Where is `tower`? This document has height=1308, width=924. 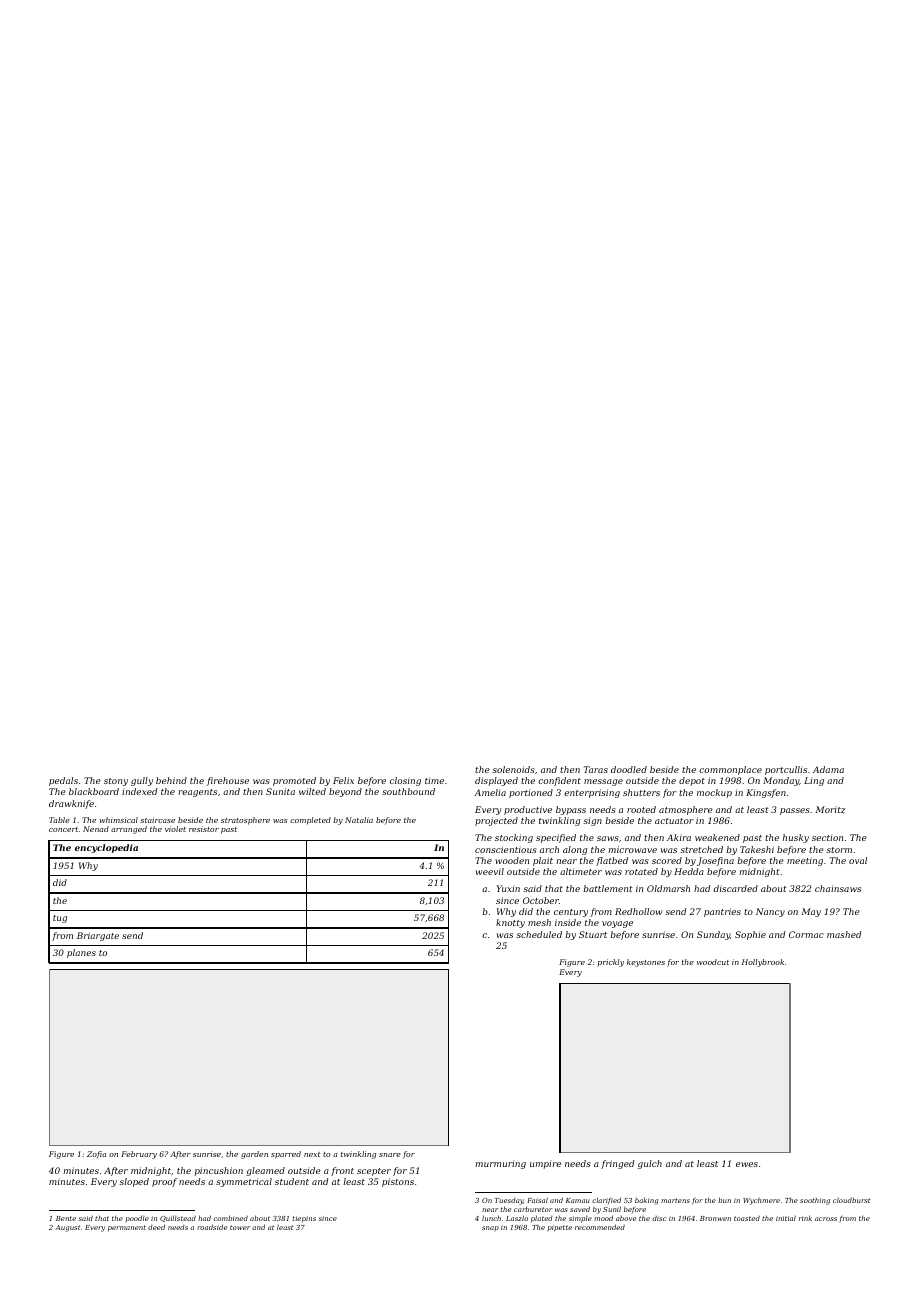
tower is located at coordinates (240, 1227).
